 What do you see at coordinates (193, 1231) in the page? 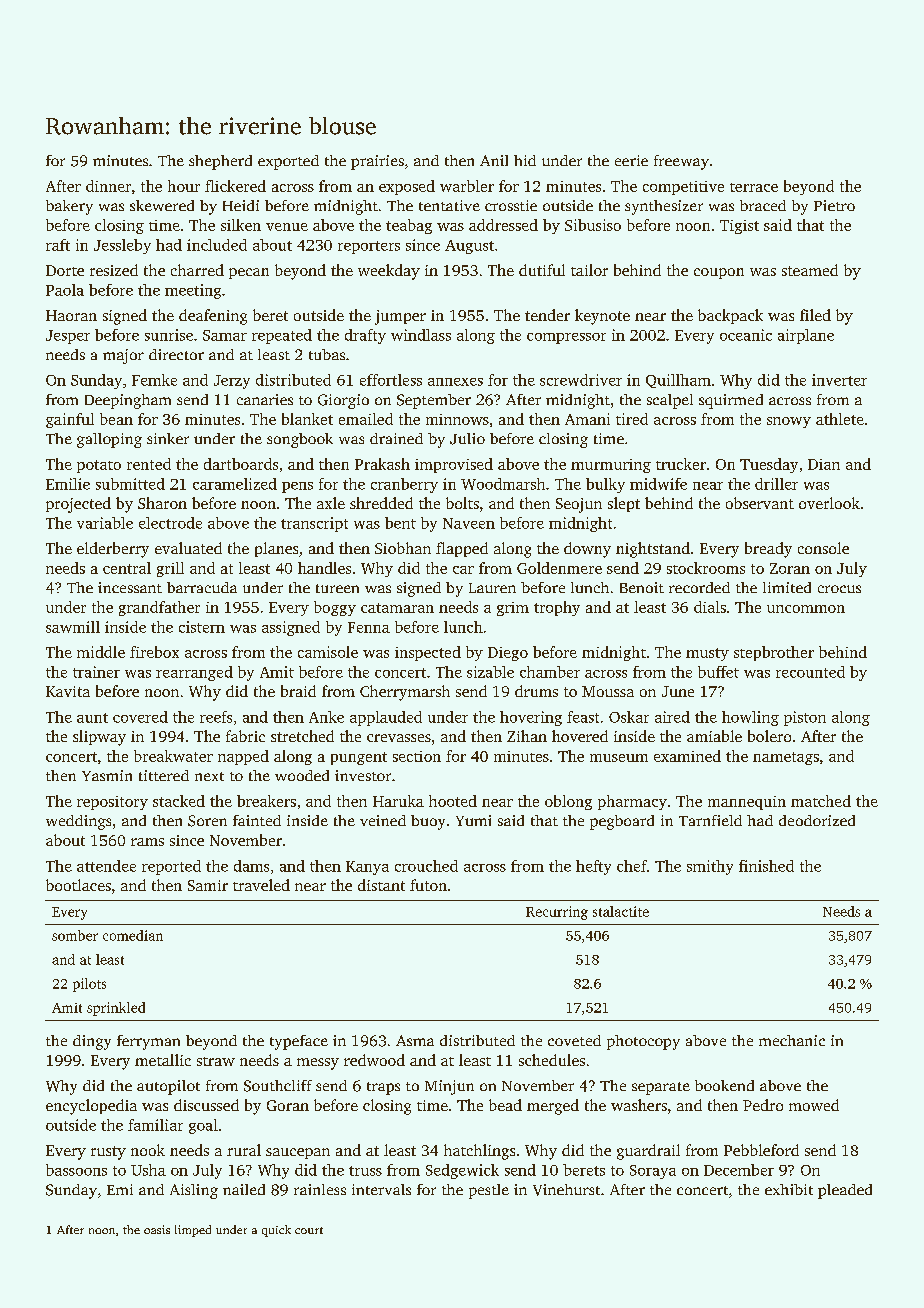
I see `limped` at bounding box center [193, 1231].
